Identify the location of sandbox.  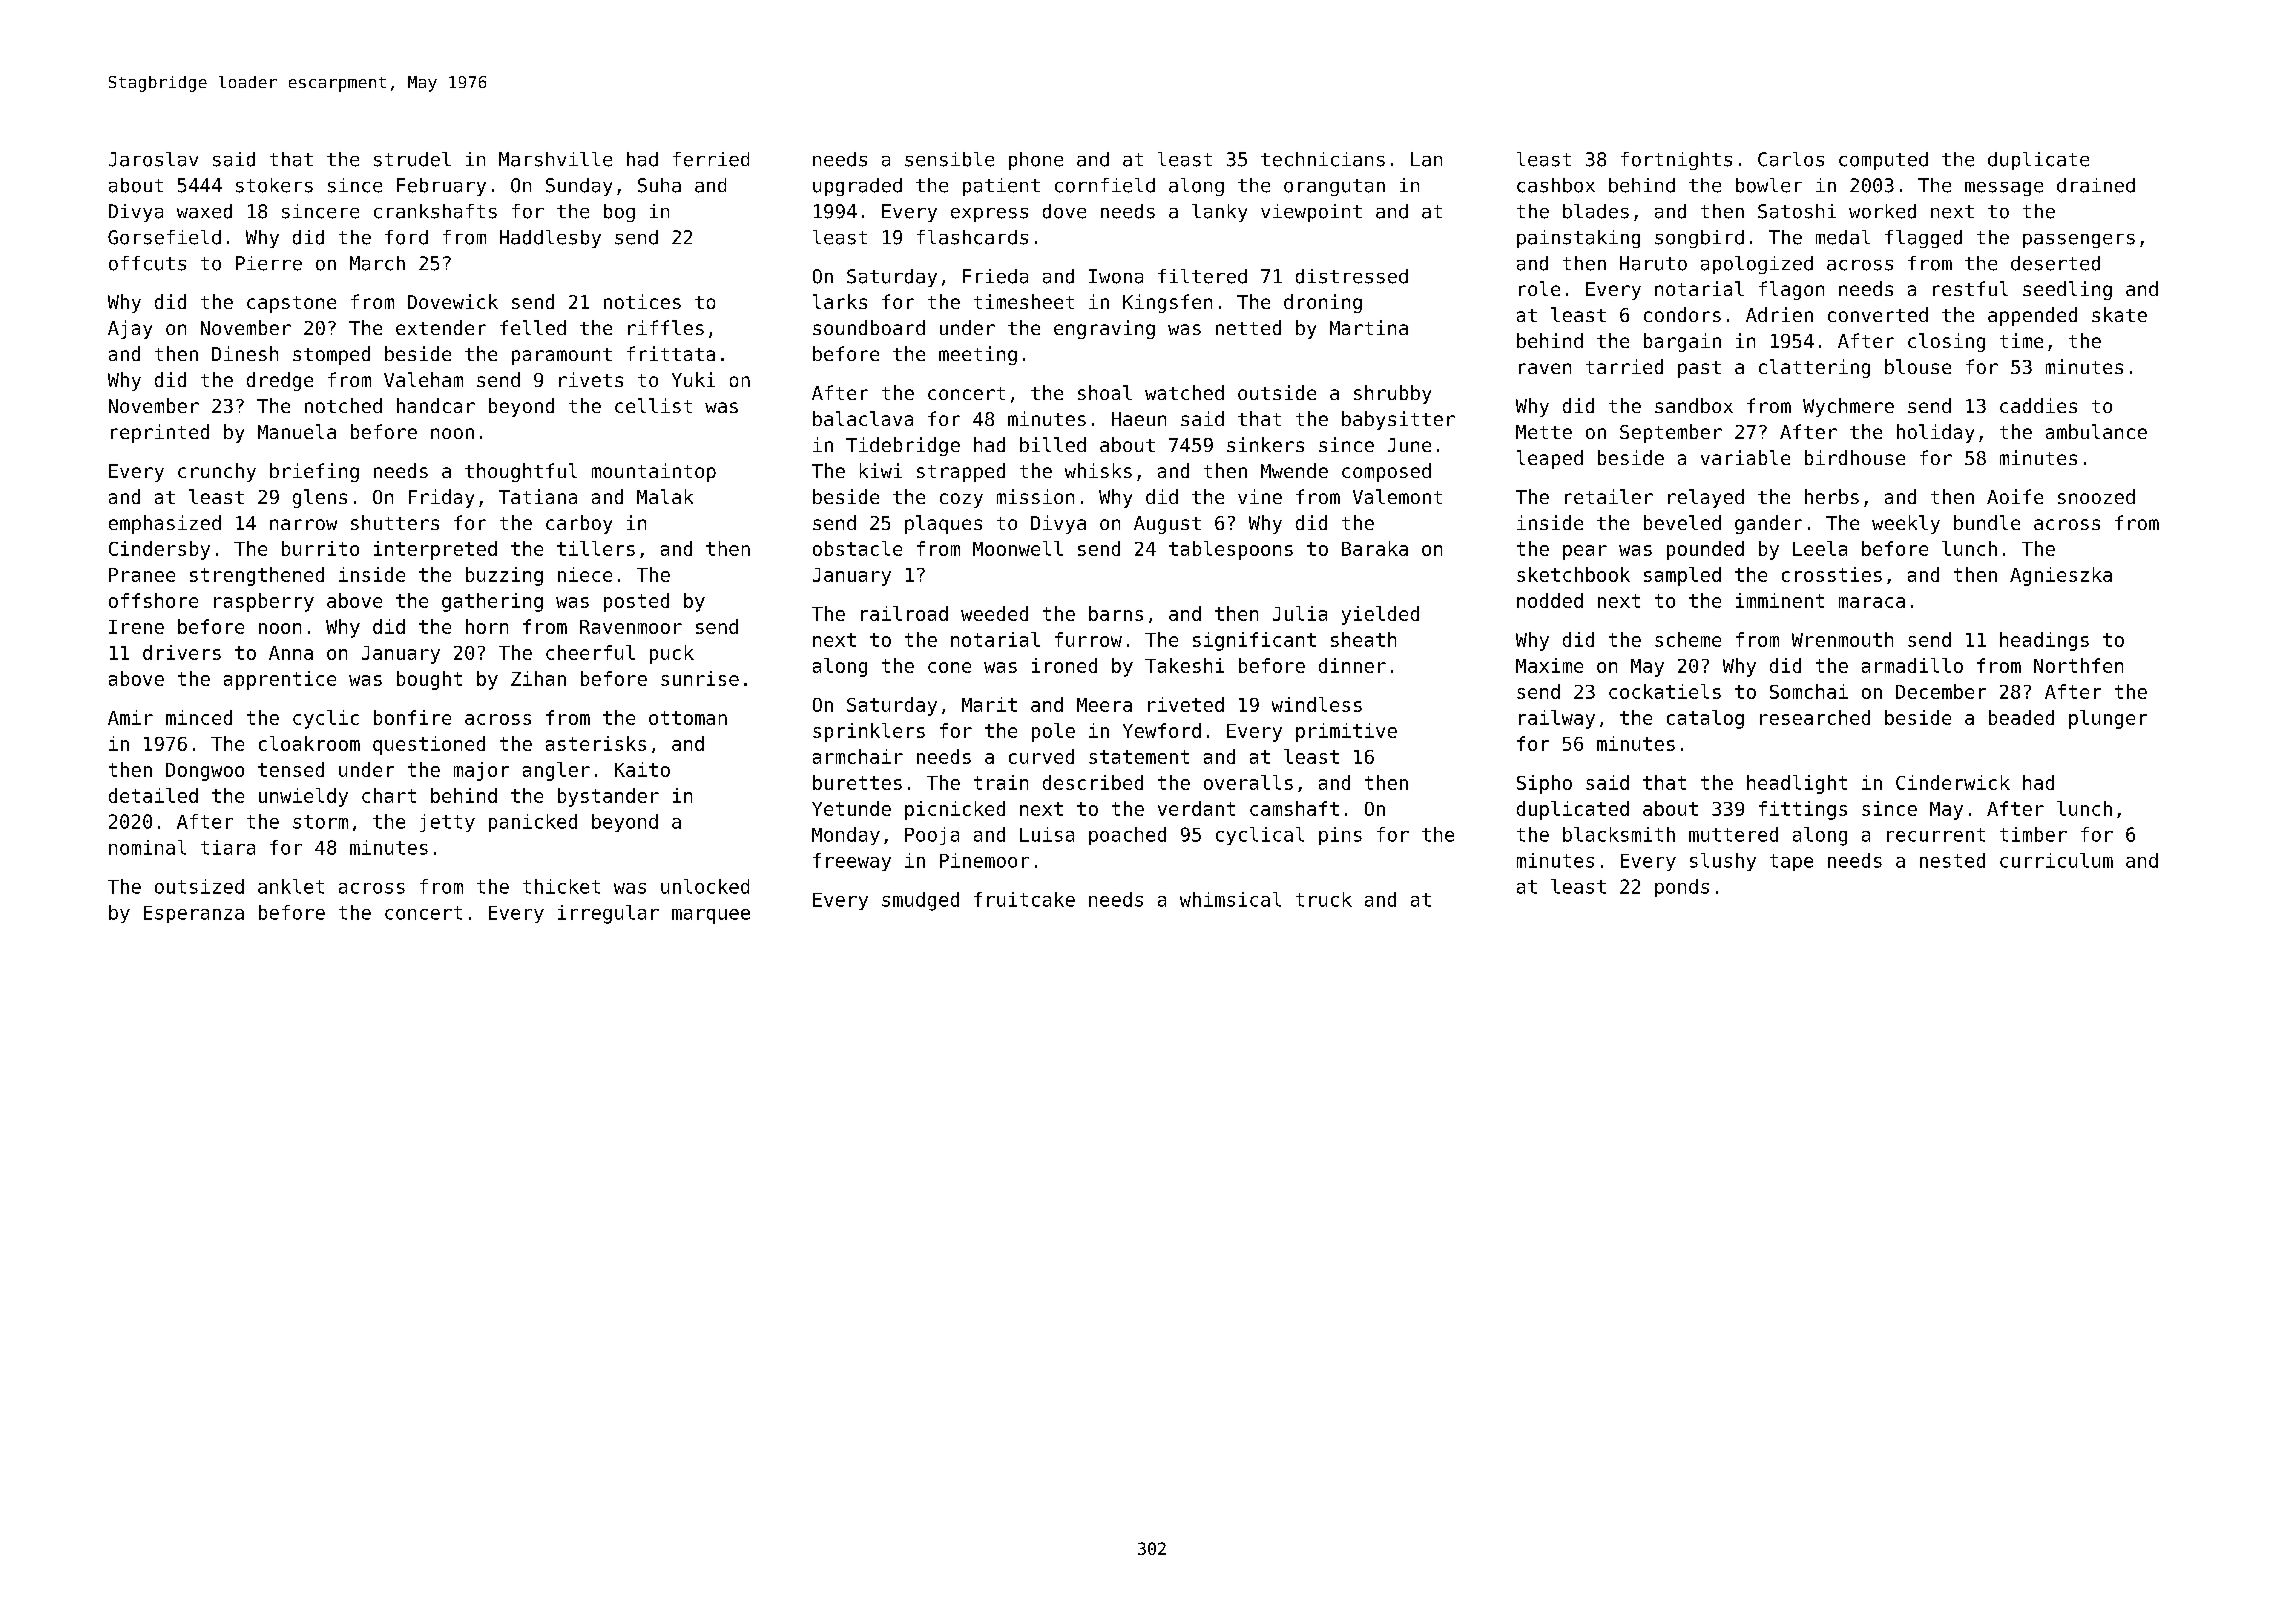
(1694, 405).
